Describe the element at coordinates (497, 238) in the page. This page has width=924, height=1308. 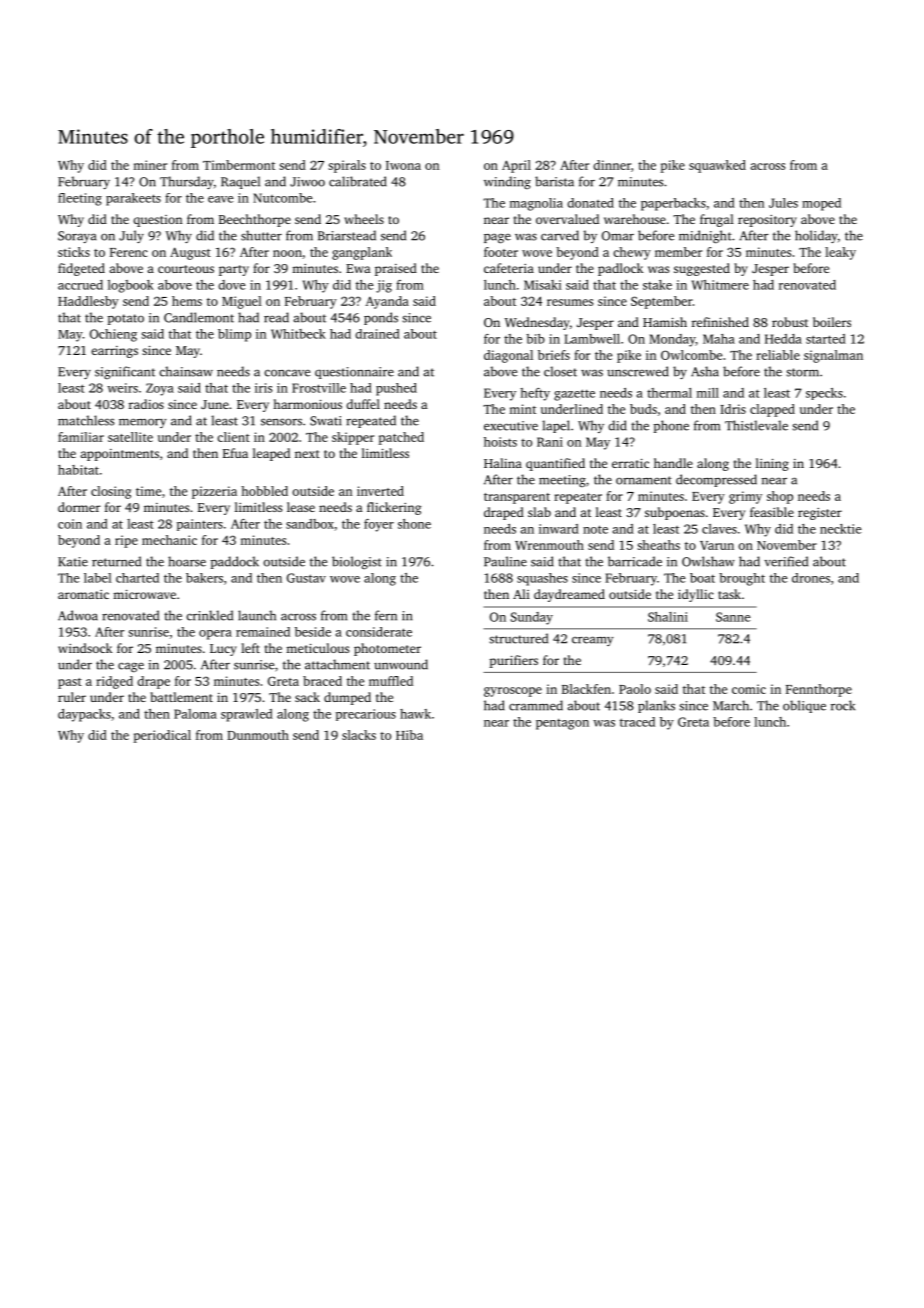
I see `page` at that location.
